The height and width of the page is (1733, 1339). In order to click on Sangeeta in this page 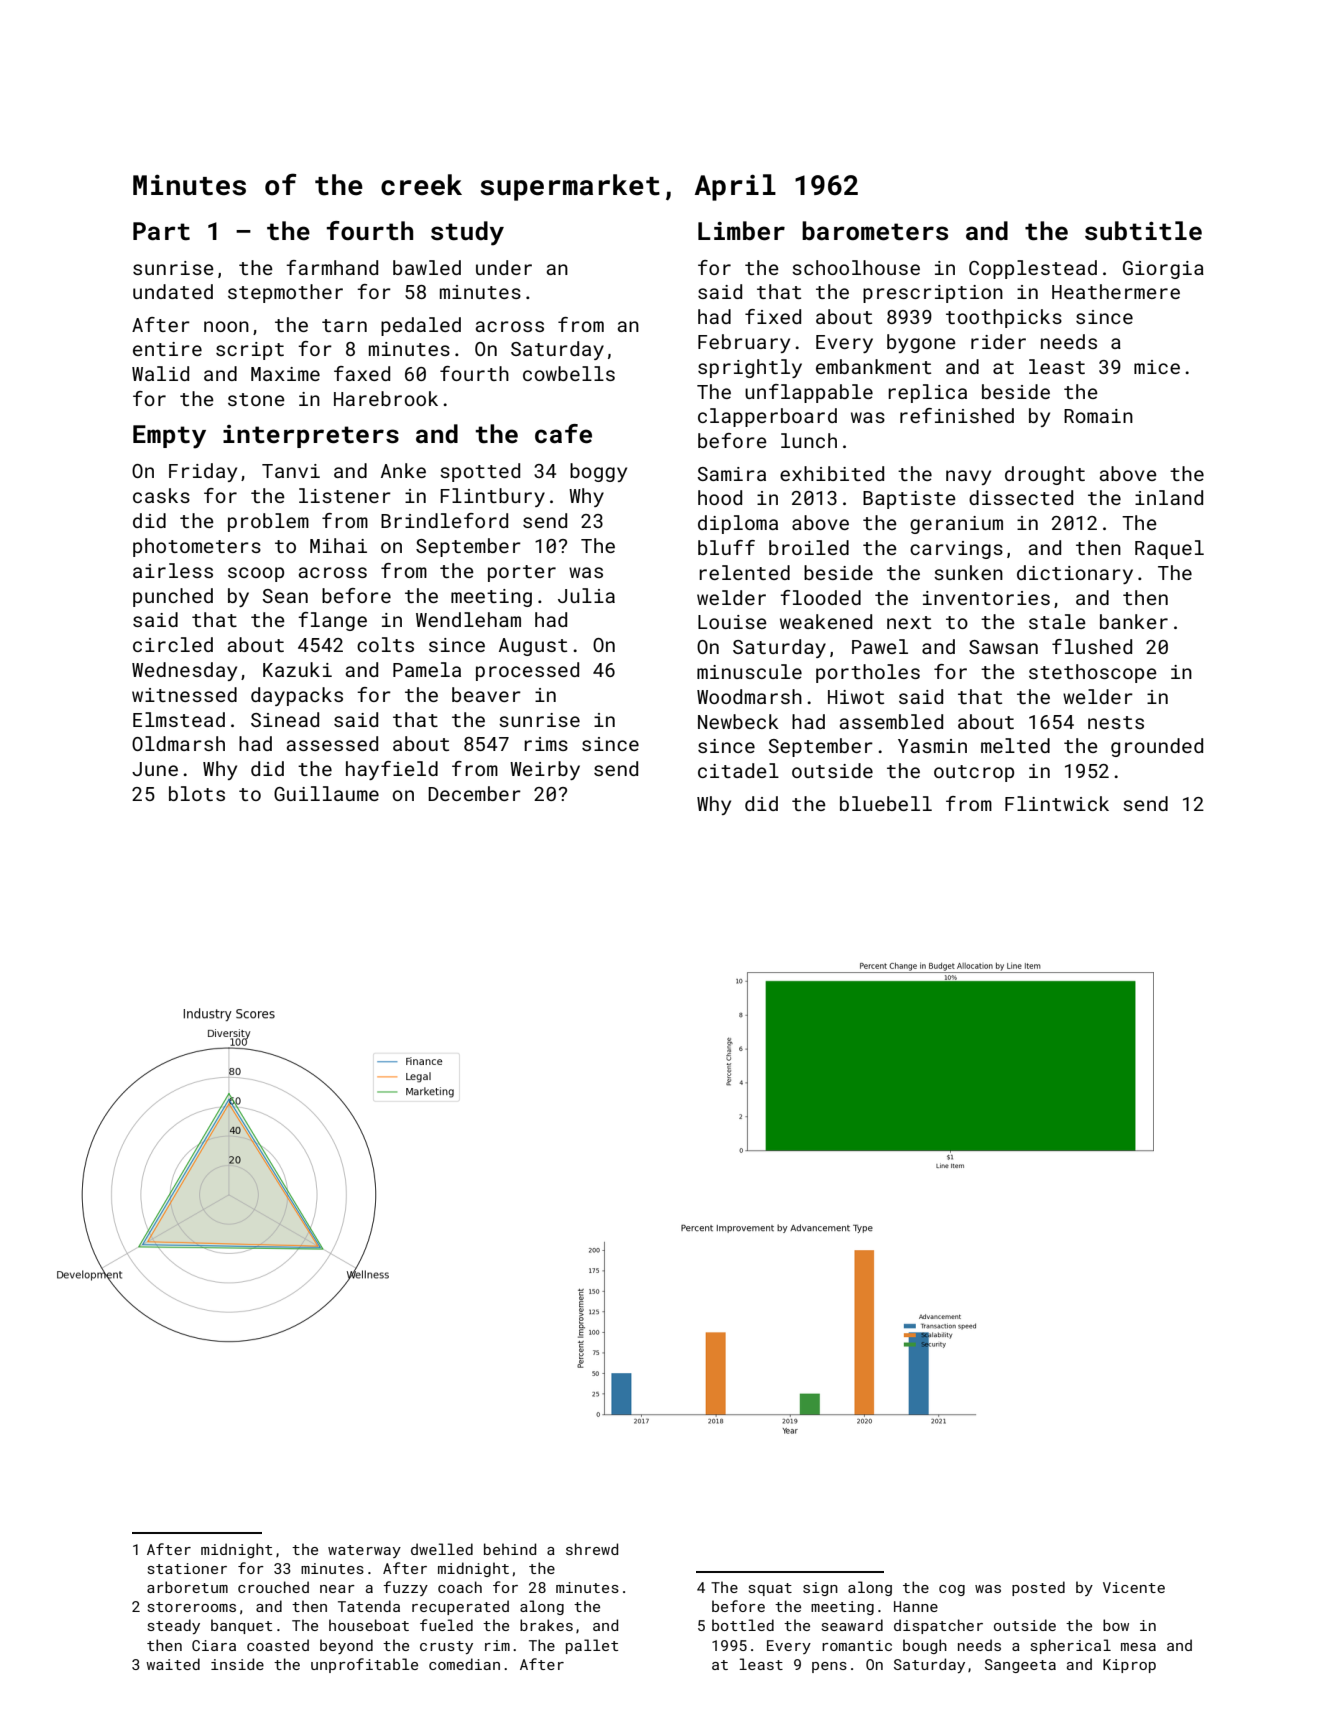, I will do `click(1020, 1666)`.
